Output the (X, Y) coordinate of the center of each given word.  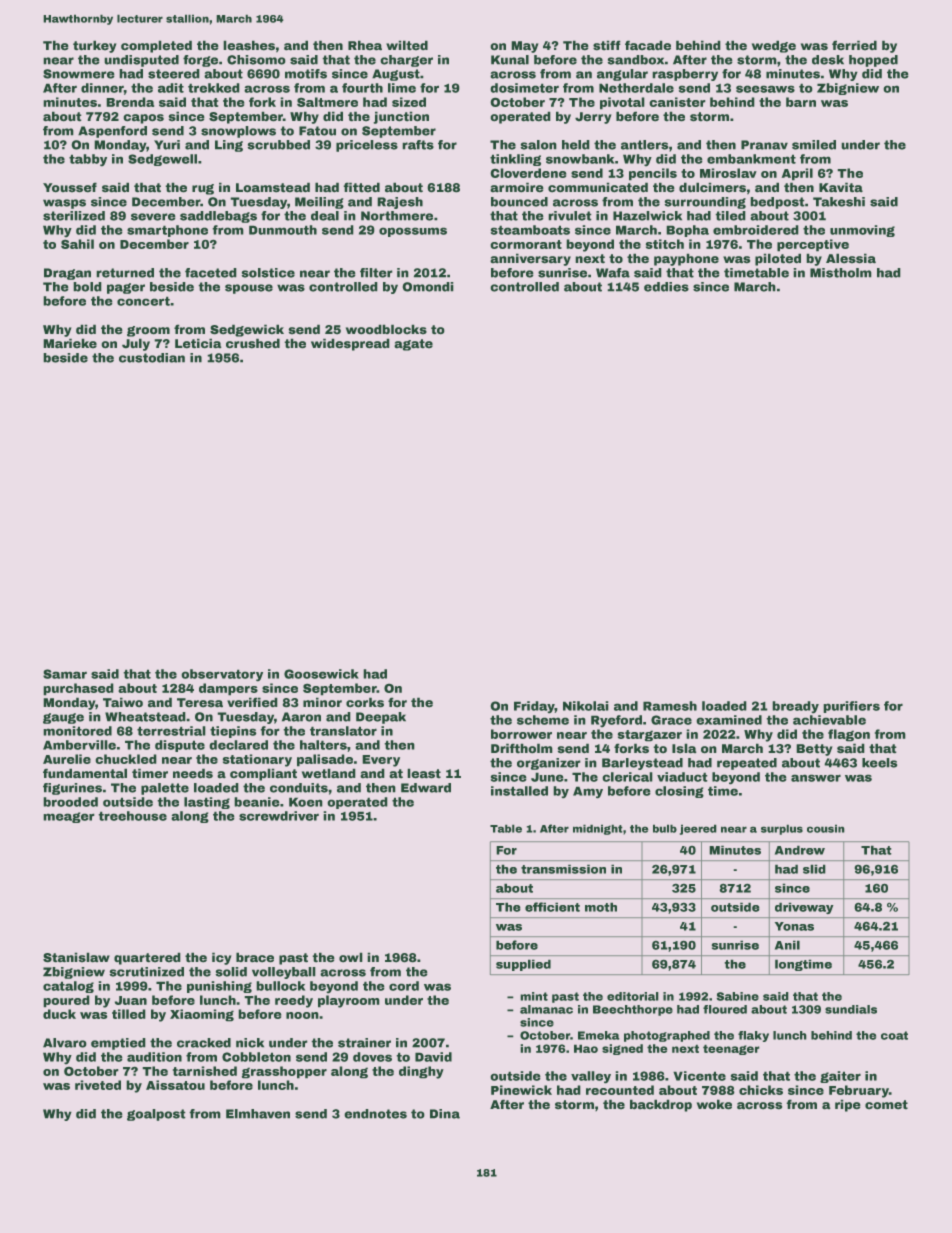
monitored (77, 731)
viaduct (682, 777)
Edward (426, 788)
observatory (222, 675)
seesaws (765, 89)
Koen (306, 802)
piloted (778, 259)
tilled (129, 1014)
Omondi (428, 287)
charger (406, 61)
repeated (747, 764)
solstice (268, 273)
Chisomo (256, 60)
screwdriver (279, 816)
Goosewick (321, 674)
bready (795, 707)
